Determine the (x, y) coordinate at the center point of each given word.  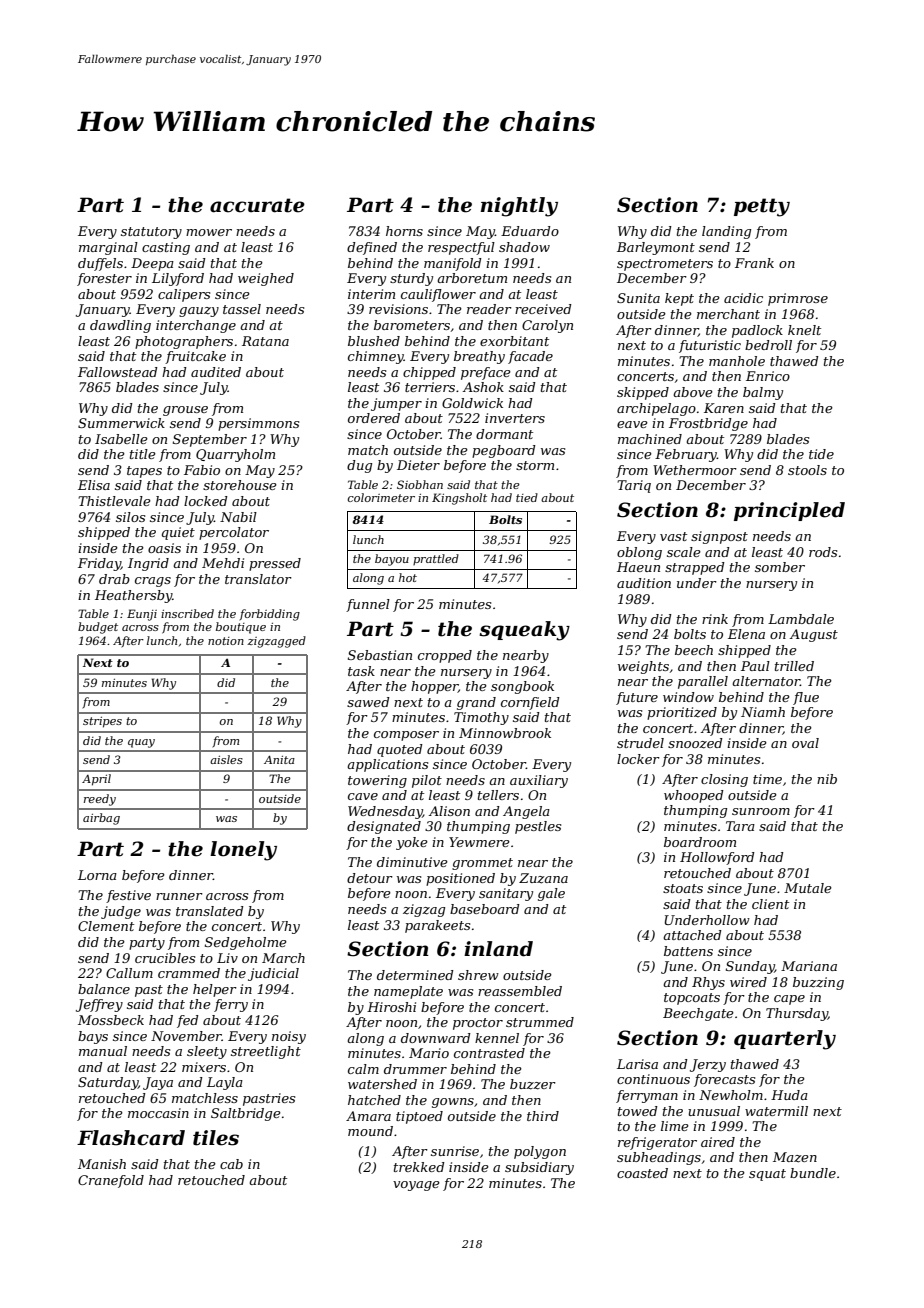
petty (762, 207)
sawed (368, 702)
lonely (243, 851)
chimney (376, 357)
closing (724, 780)
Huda (789, 1095)
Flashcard (131, 1138)
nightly (519, 207)
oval (805, 743)
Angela (526, 812)
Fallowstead (118, 372)
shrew (478, 975)
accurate (257, 205)
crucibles (165, 958)
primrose (798, 299)
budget (98, 628)
